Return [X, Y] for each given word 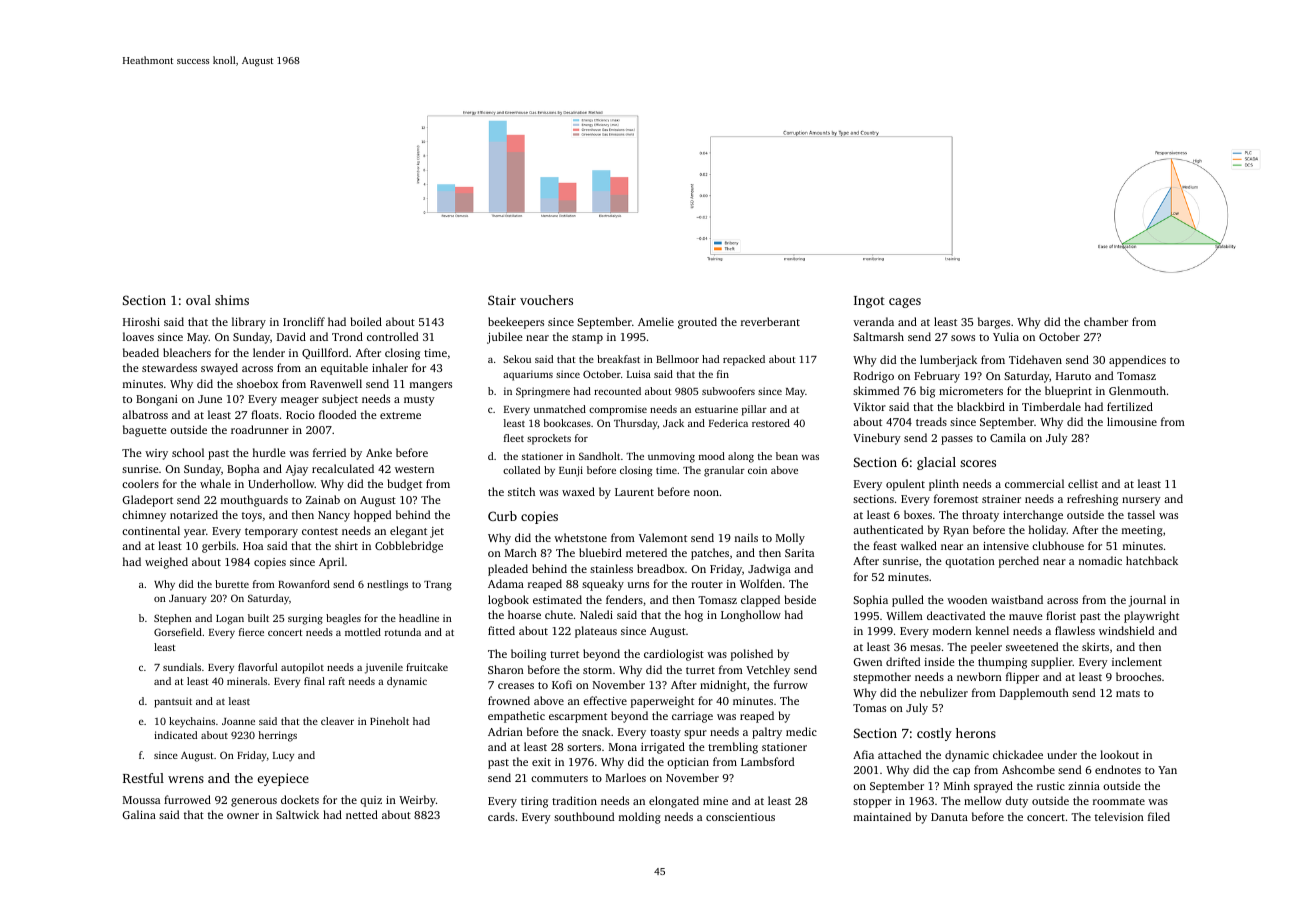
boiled [366, 321]
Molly [790, 539]
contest [320, 531]
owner [243, 816]
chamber [1106, 321]
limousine [1132, 421]
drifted [903, 661]
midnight [723, 686]
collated [521, 470]
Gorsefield [178, 632]
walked [919, 545]
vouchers [546, 300]
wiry [156, 454]
